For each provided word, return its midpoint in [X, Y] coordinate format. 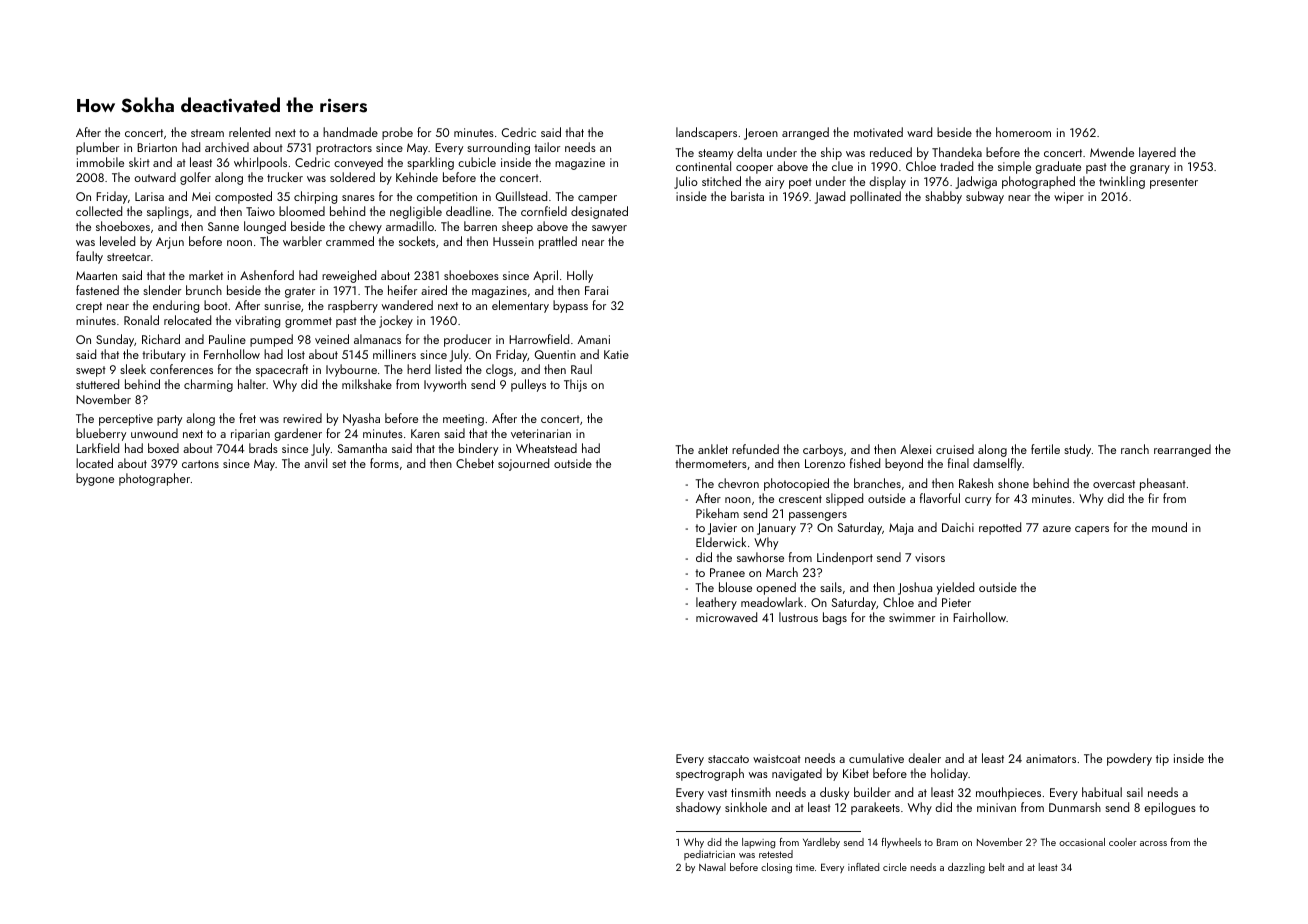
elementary [520, 306]
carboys [823, 450]
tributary [164, 355]
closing [776, 868]
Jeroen [761, 134]
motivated [878, 132]
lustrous [798, 617]
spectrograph [710, 774]
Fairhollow [979, 617]
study [1077, 450]
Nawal [712, 867]
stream [207, 133]
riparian [250, 435]
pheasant [1163, 484]
